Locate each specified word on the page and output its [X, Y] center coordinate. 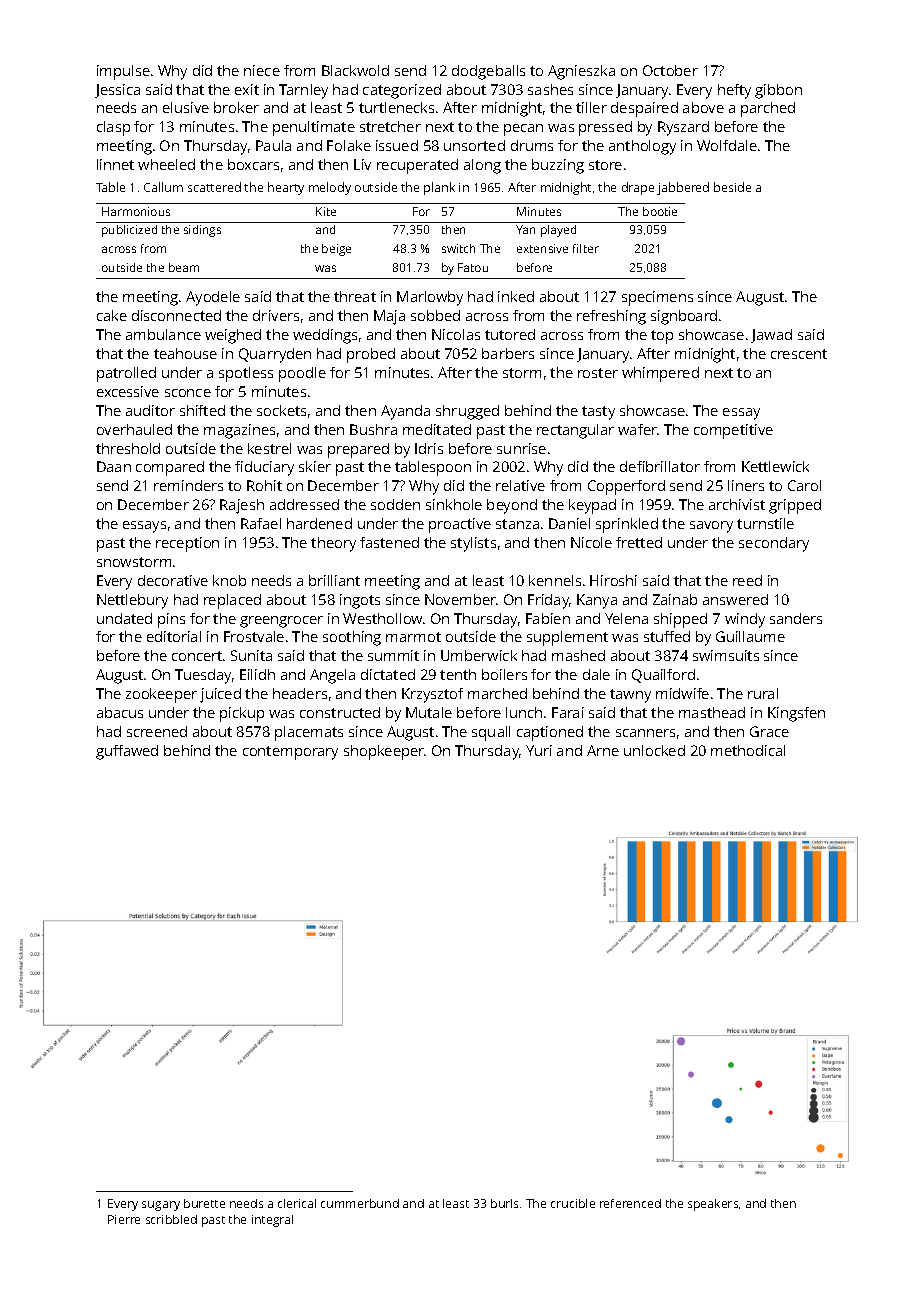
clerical [297, 1203]
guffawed [127, 752]
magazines [239, 431]
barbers [508, 353]
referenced [630, 1203]
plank [439, 188]
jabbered [683, 188]
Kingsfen [796, 714]
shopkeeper [384, 752]
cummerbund [360, 1203]
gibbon [778, 91]
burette [204, 1203]
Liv [362, 164]
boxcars [253, 164]
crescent [799, 354]
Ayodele [213, 298]
